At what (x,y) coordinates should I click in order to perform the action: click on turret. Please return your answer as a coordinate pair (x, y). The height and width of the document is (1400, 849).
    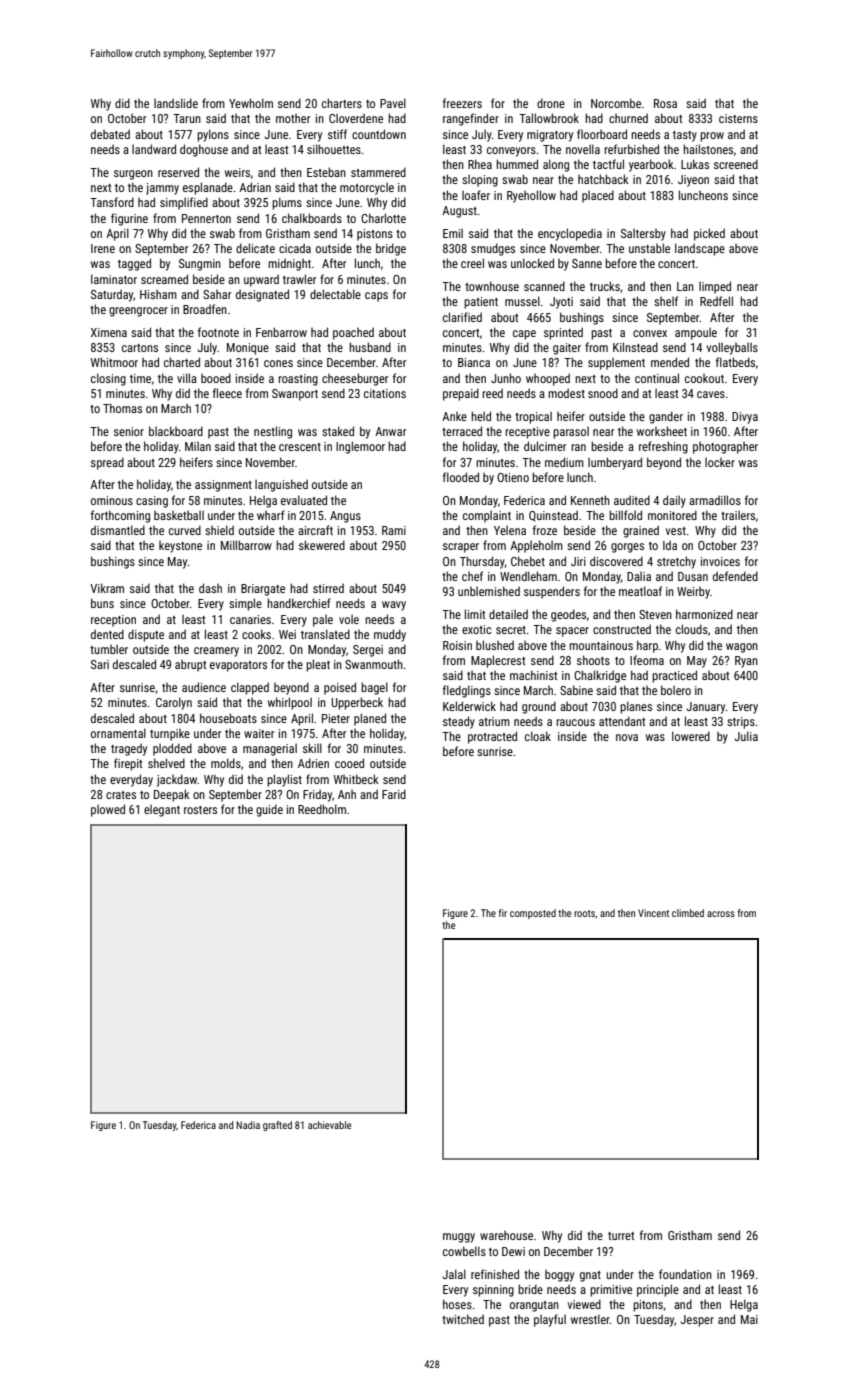
    Looking at the image, I should click on (621, 1236).
